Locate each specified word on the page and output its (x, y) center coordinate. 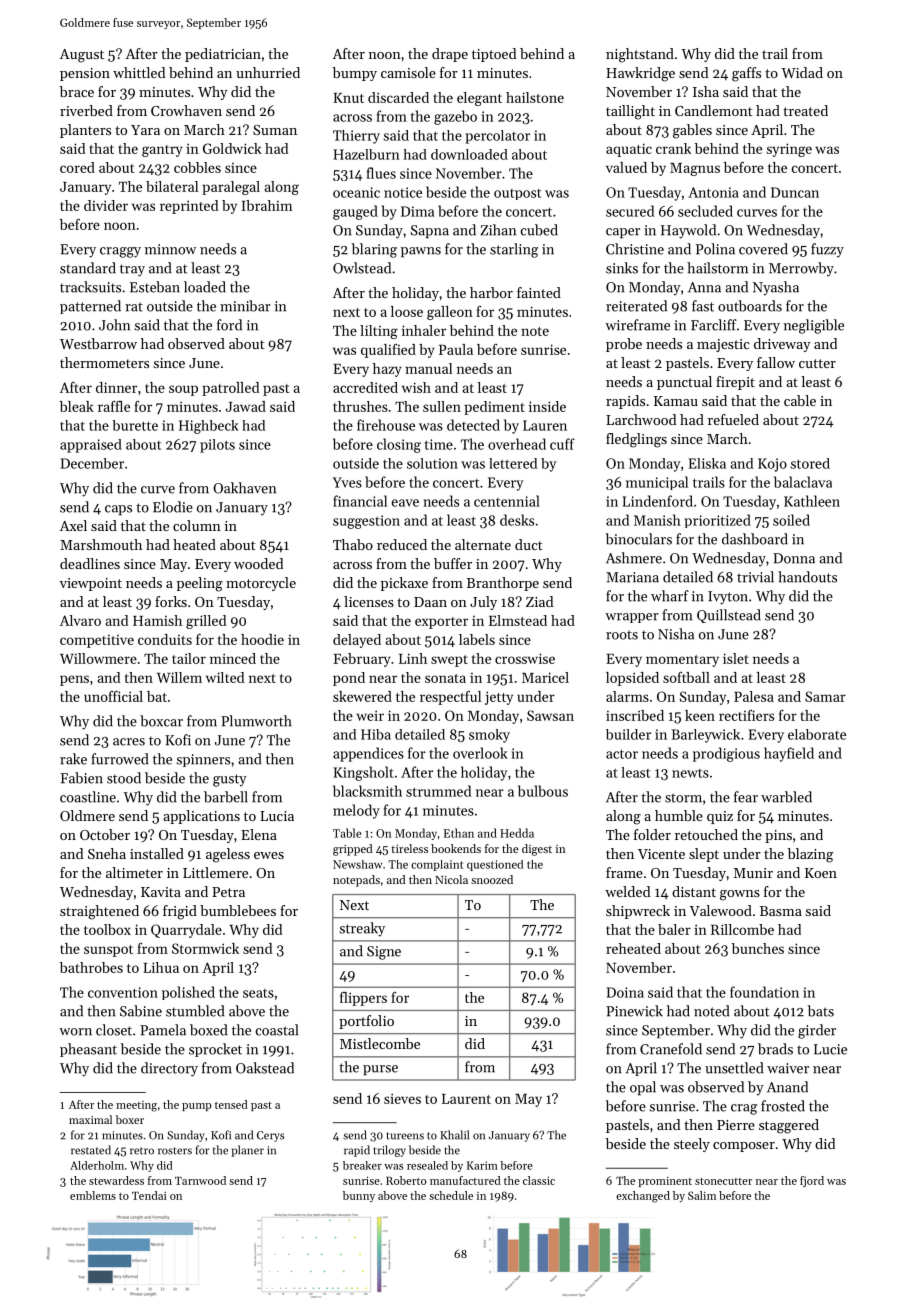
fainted (539, 292)
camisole (408, 72)
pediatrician (223, 55)
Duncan (795, 192)
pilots (217, 446)
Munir (753, 873)
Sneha (107, 853)
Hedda (517, 833)
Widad (802, 72)
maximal (90, 1119)
